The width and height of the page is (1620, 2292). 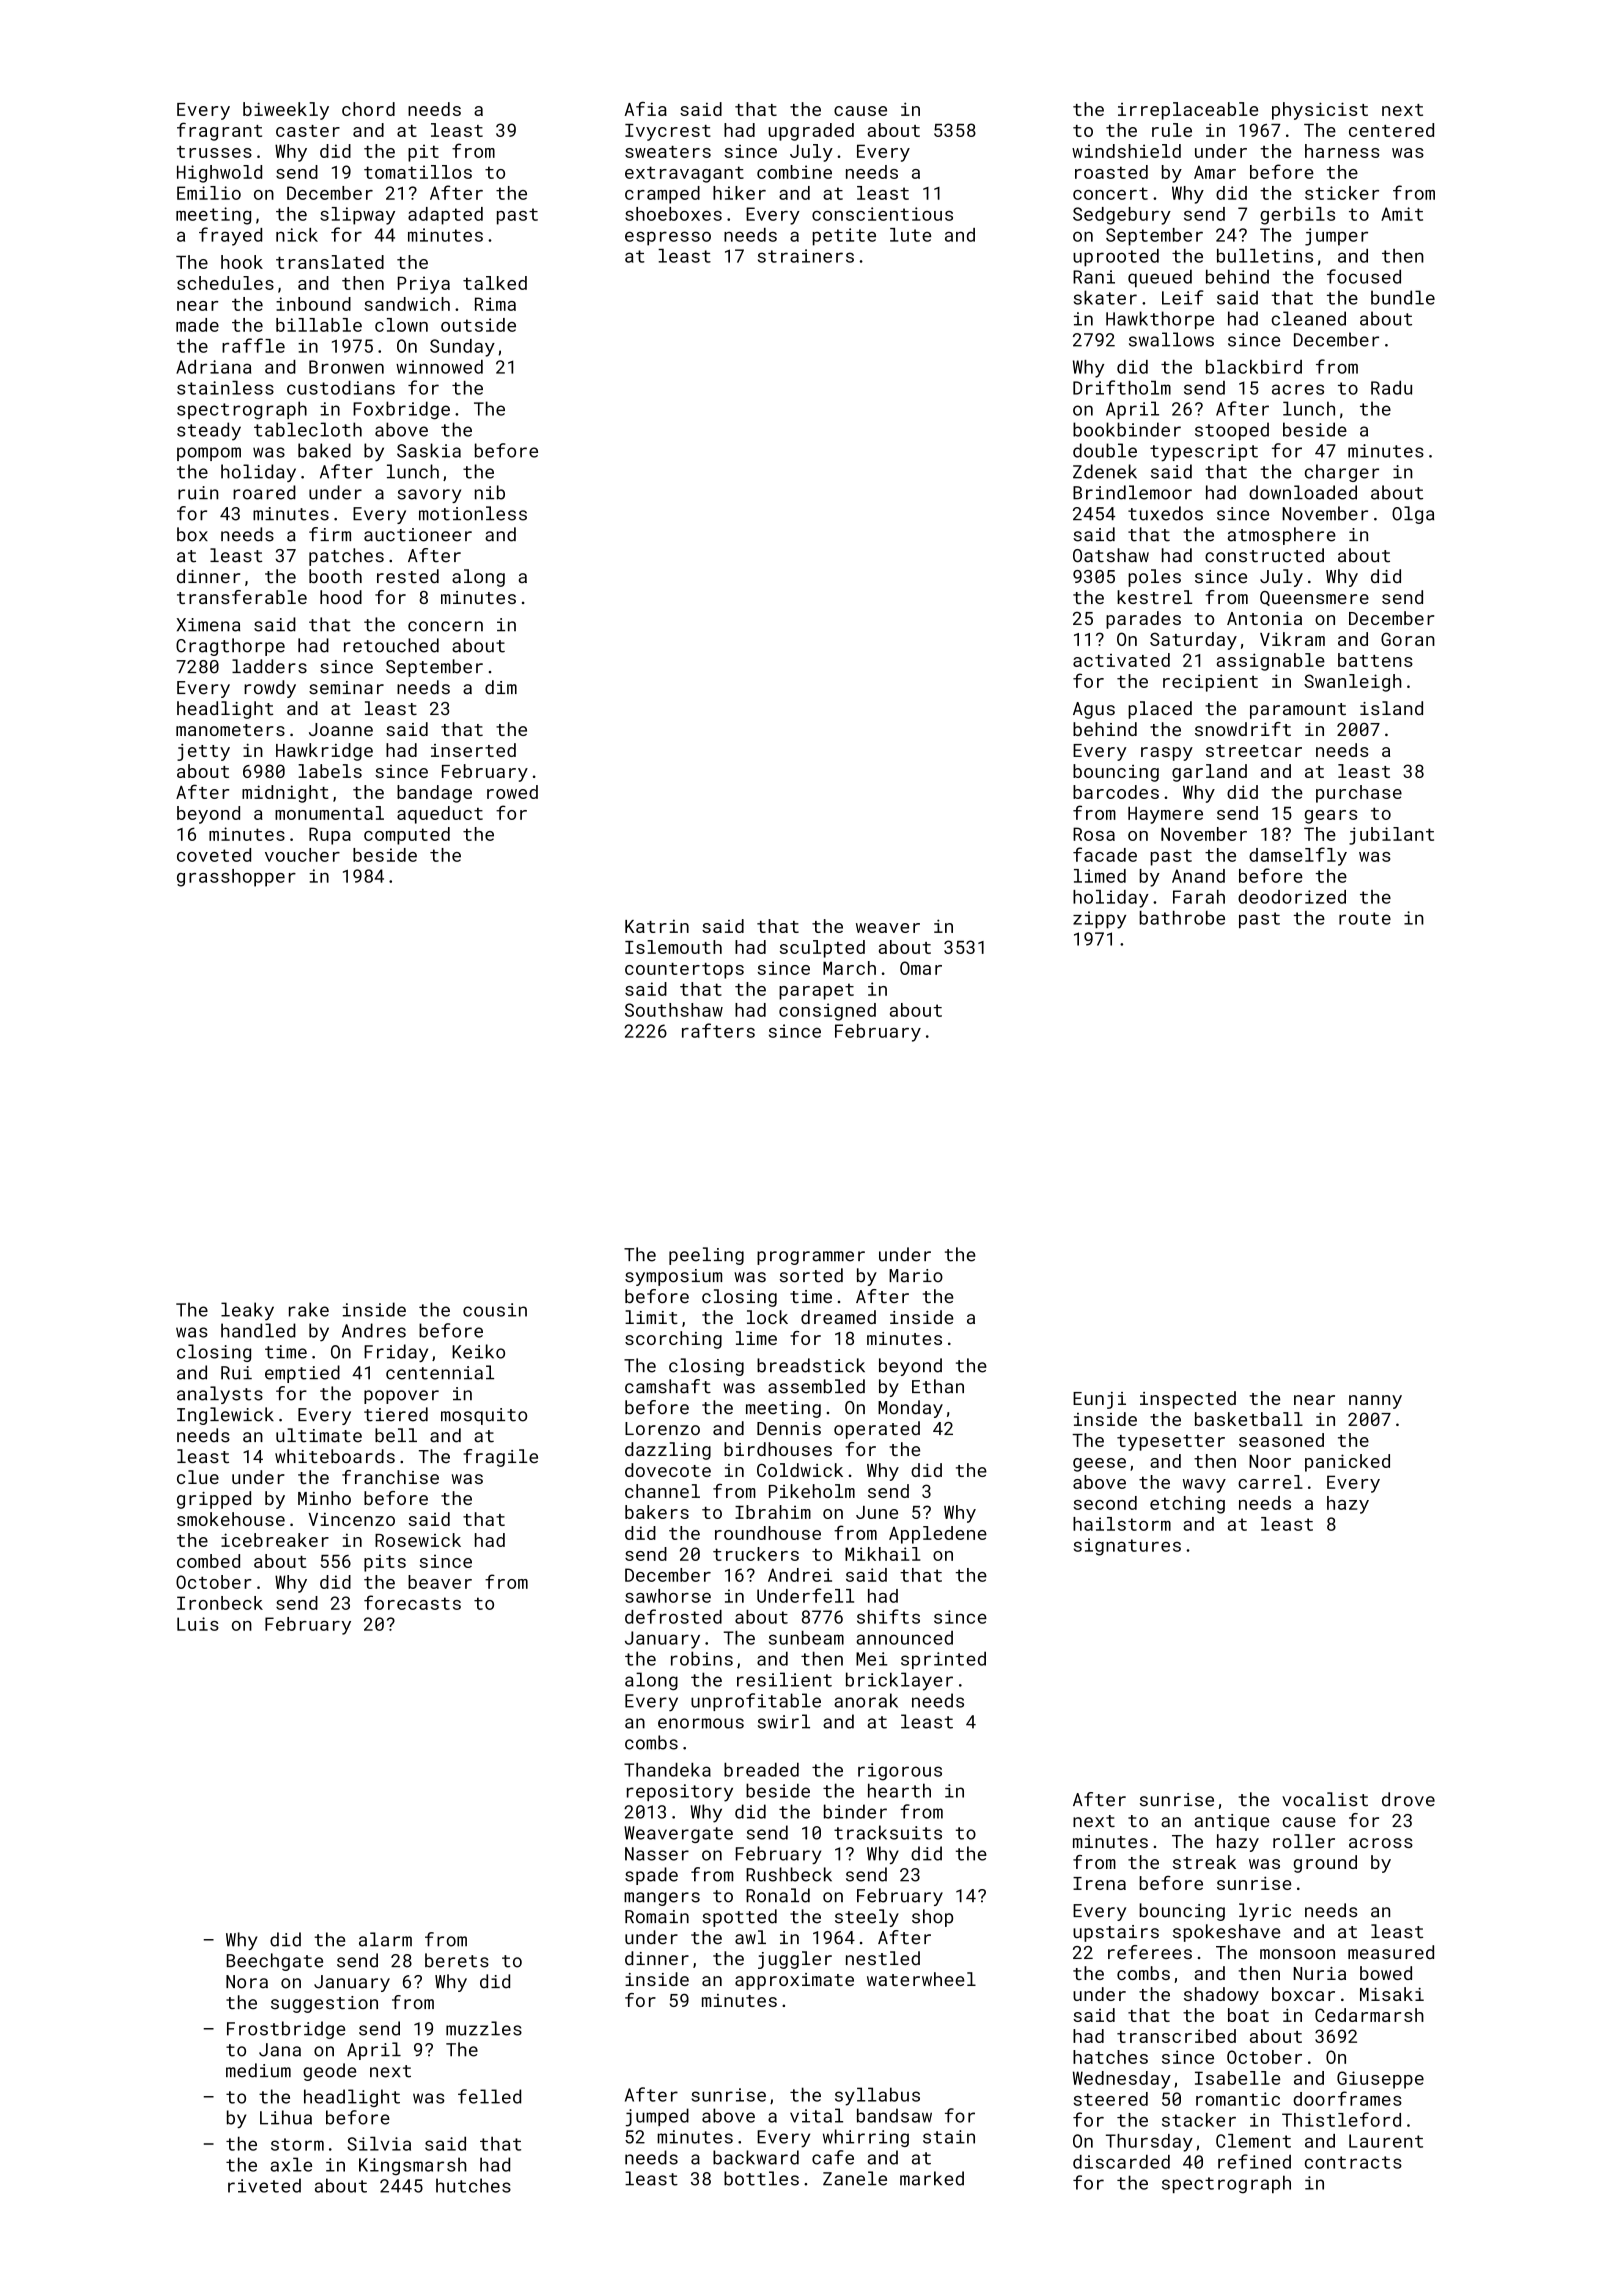 What do you see at coordinates (1188, 1400) in the page?
I see `inspected` at bounding box center [1188, 1400].
